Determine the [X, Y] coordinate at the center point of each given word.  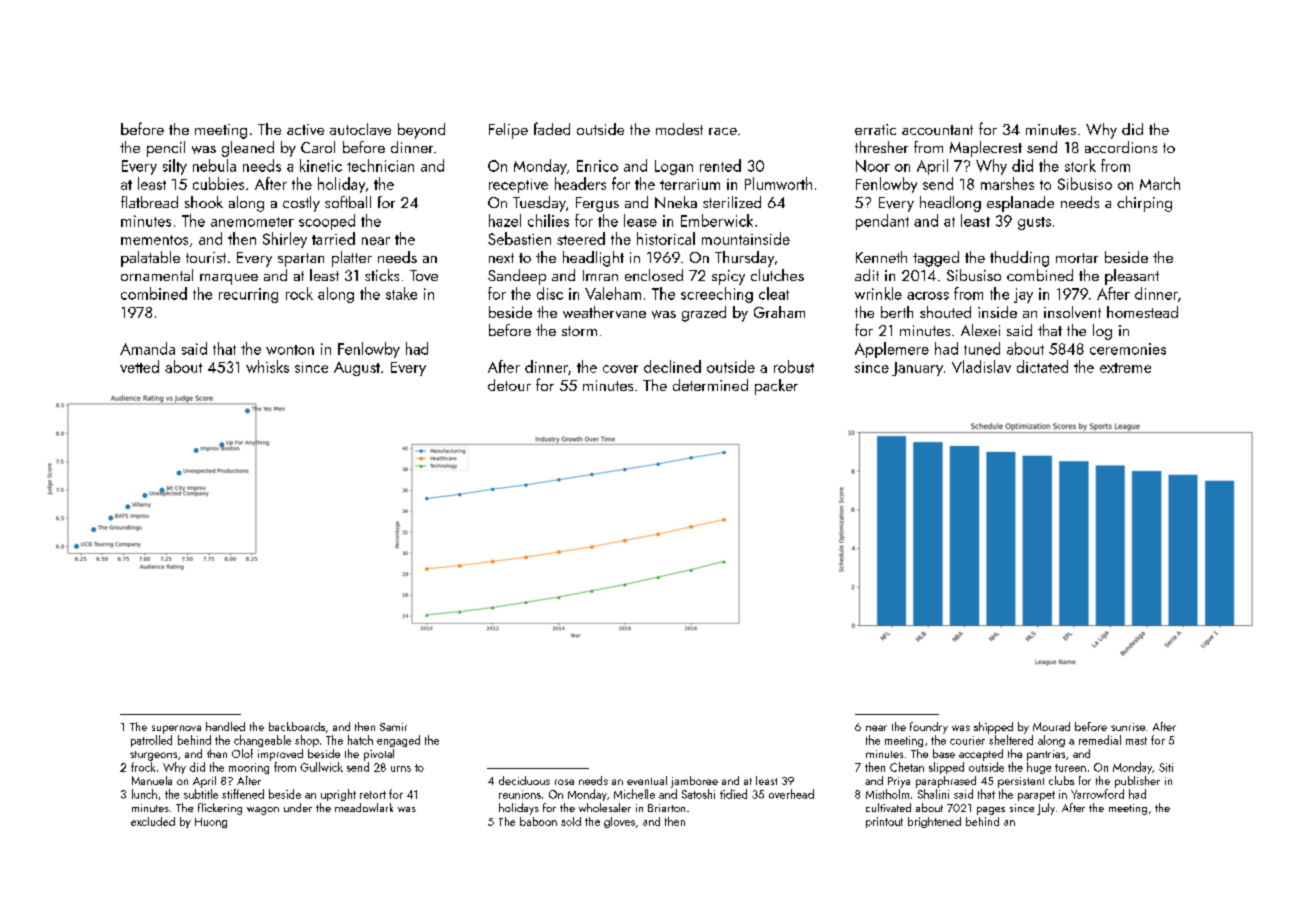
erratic [875, 129]
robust [794, 366]
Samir [393, 727]
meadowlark [364, 807]
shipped [993, 728]
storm [579, 331]
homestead [1142, 312]
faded [552, 128]
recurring [248, 295]
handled [225, 726]
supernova [176, 729]
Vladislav [981, 366]
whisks [267, 366]
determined [710, 385]
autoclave [360, 129]
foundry [929, 728]
